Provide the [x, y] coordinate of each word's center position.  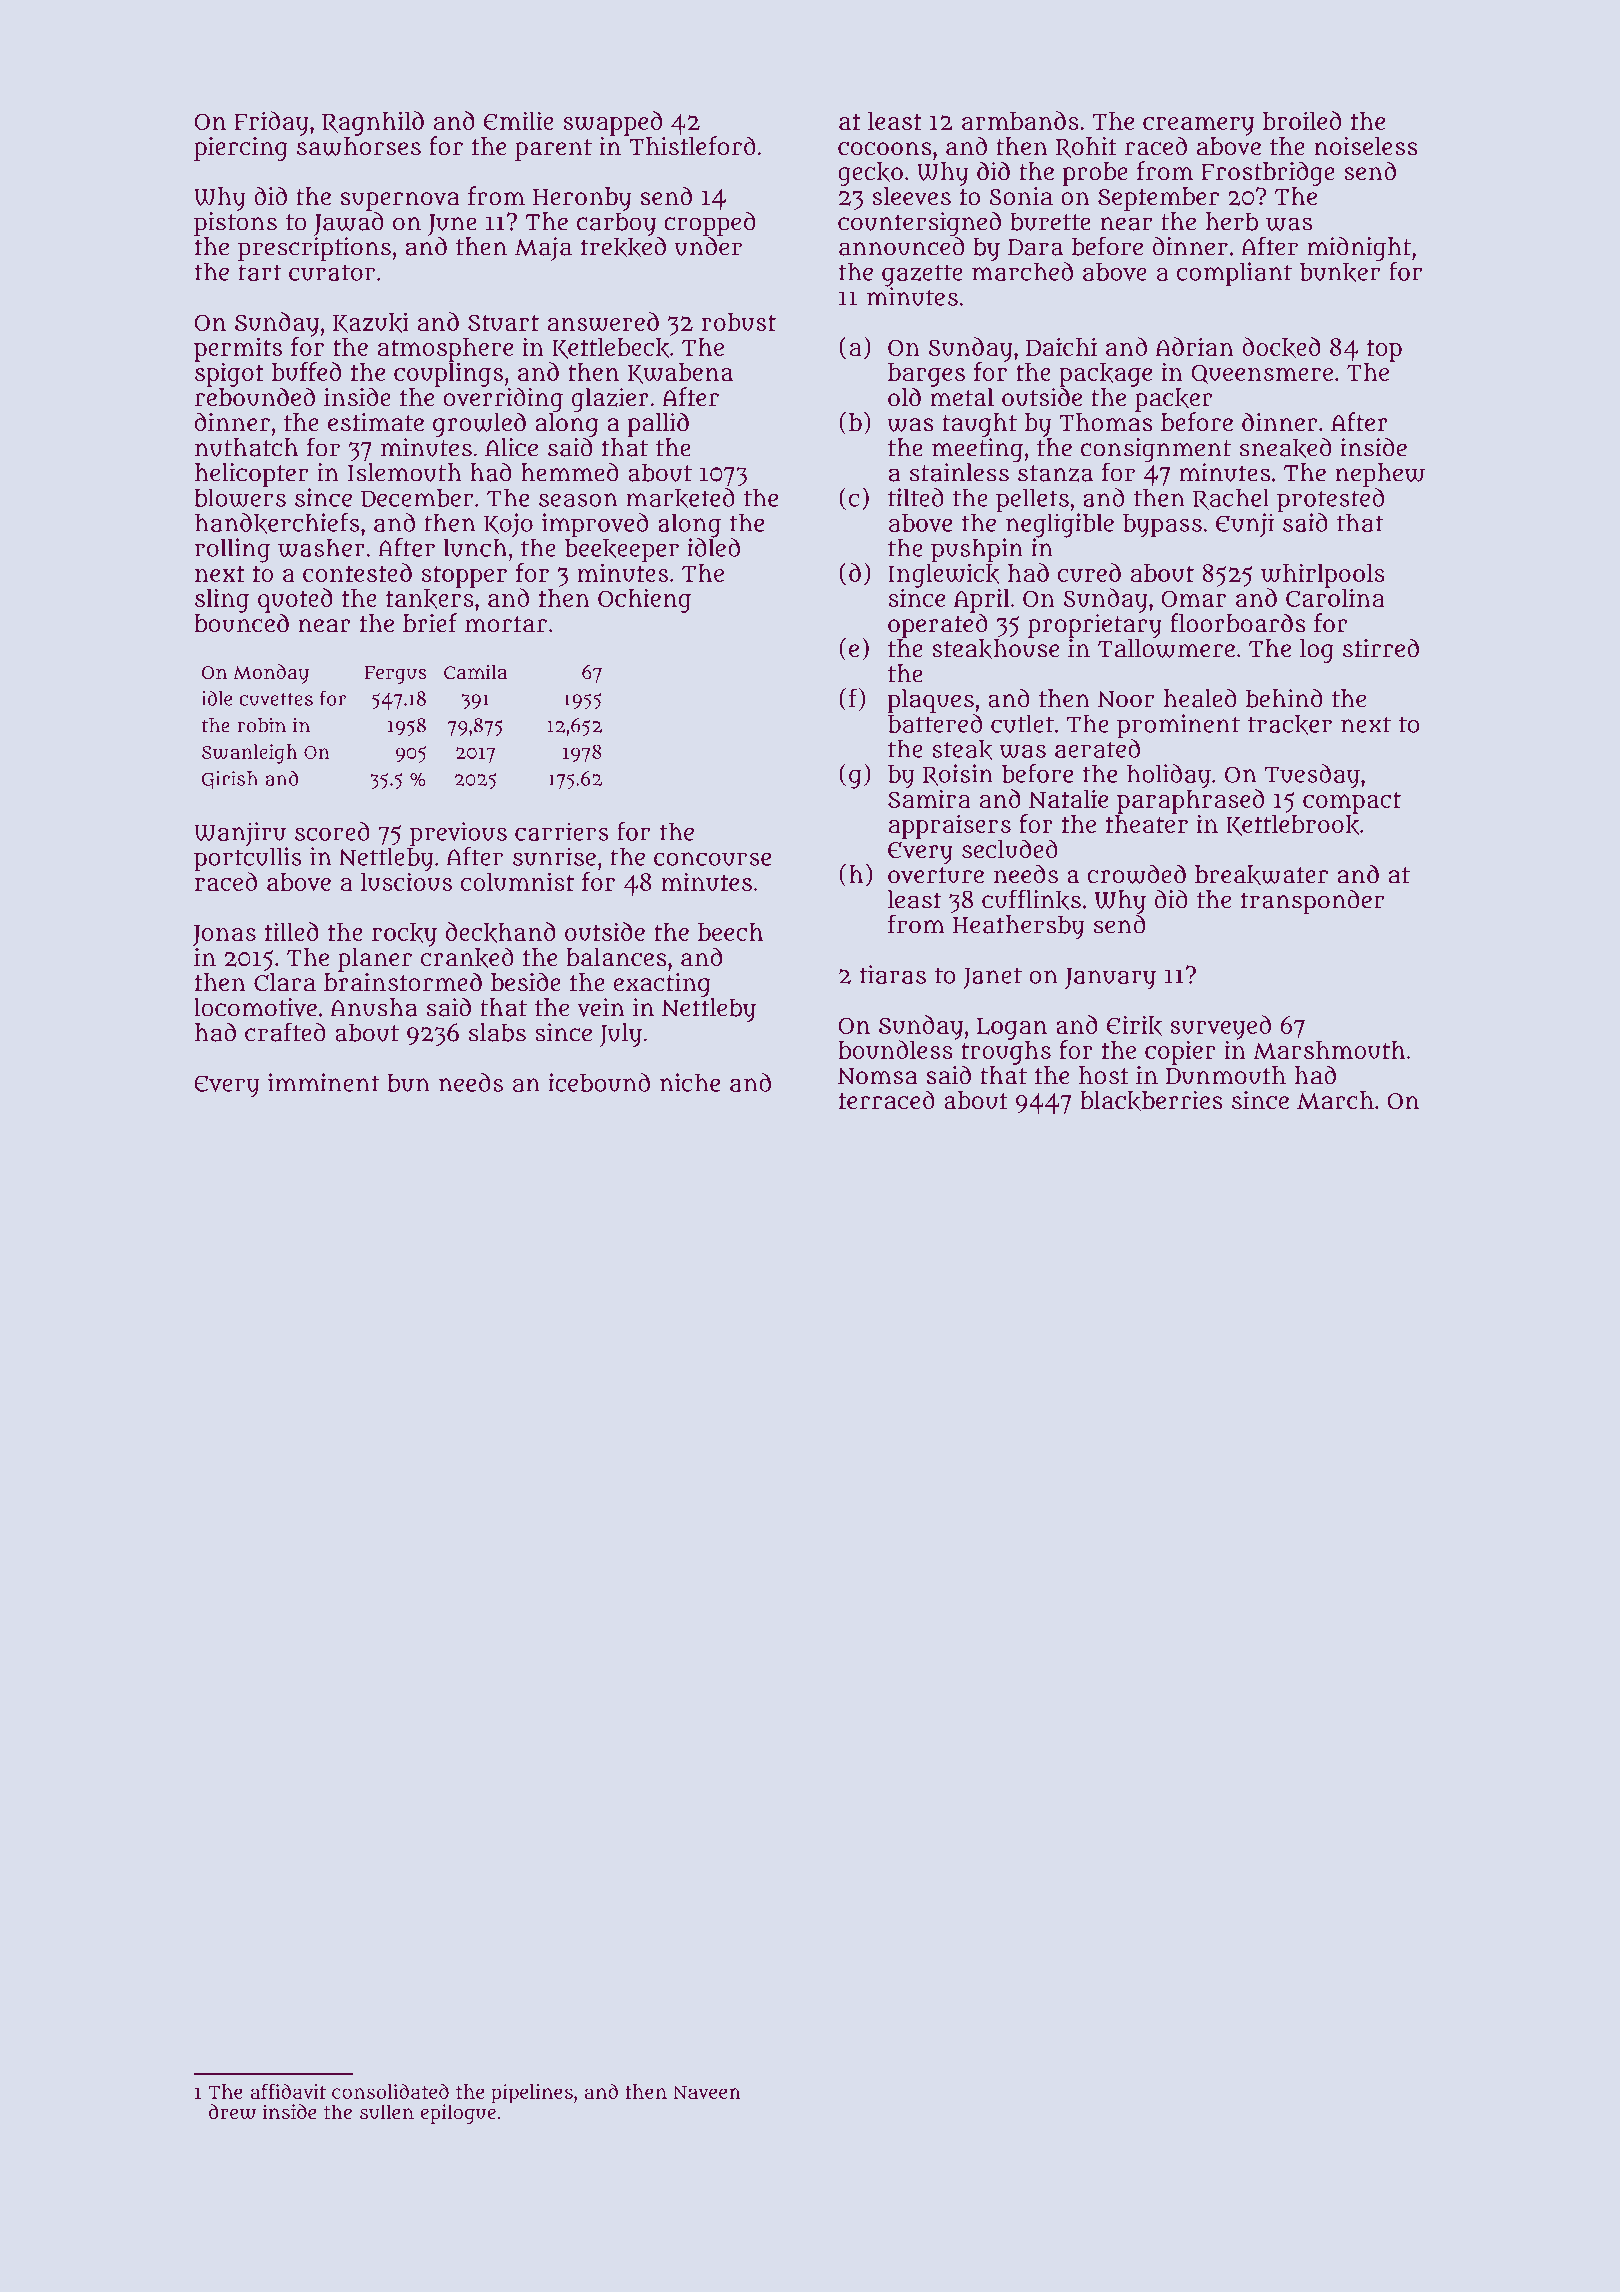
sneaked [1286, 448]
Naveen [707, 2092]
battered [935, 723]
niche [690, 1082]
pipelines [532, 2094]
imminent [324, 1082]
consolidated [390, 2091]
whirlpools [1323, 575]
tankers [430, 599]
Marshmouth [1329, 1050]
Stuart [503, 323]
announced [901, 246]
